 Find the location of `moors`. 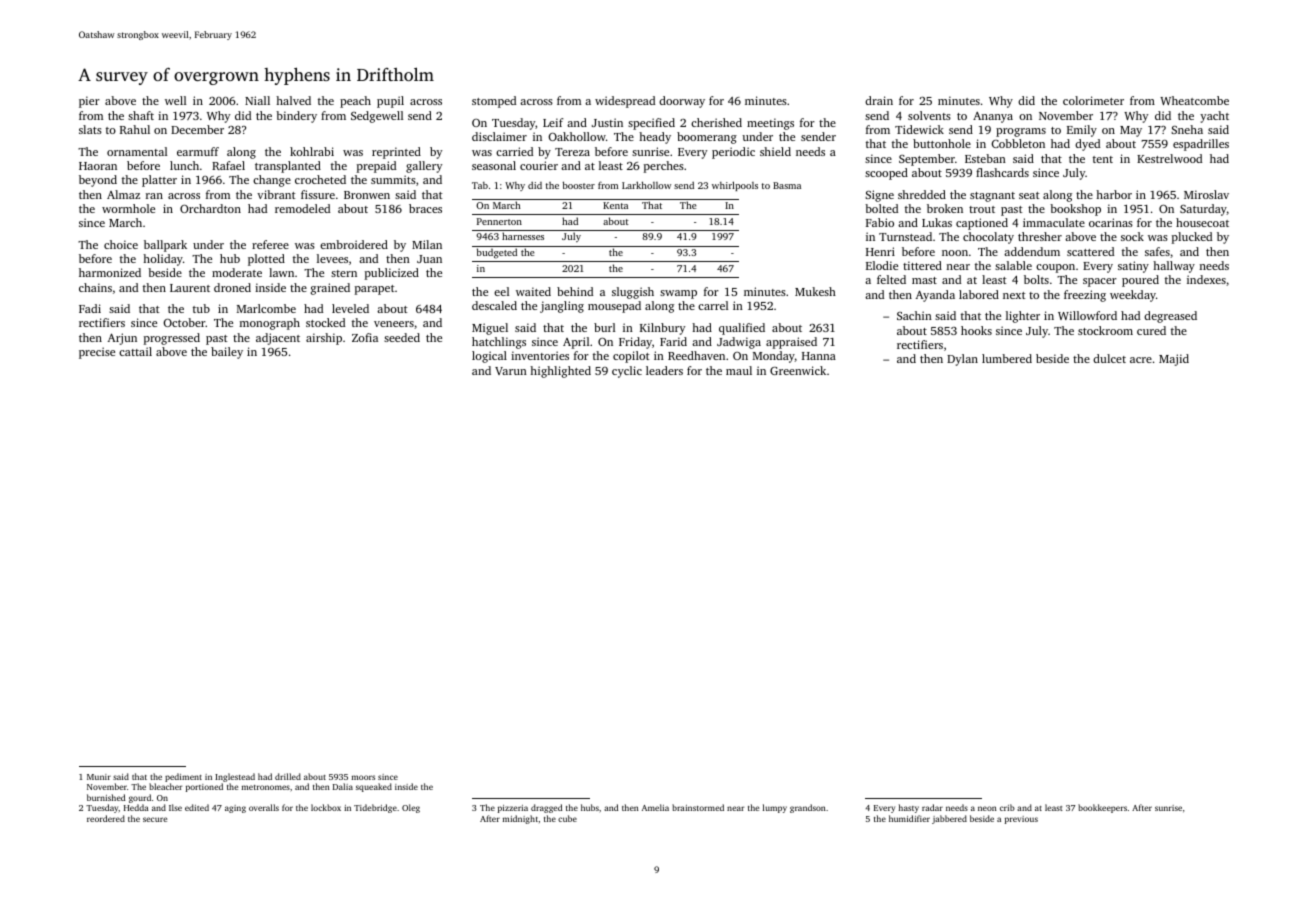

moors is located at coordinates (363, 777).
